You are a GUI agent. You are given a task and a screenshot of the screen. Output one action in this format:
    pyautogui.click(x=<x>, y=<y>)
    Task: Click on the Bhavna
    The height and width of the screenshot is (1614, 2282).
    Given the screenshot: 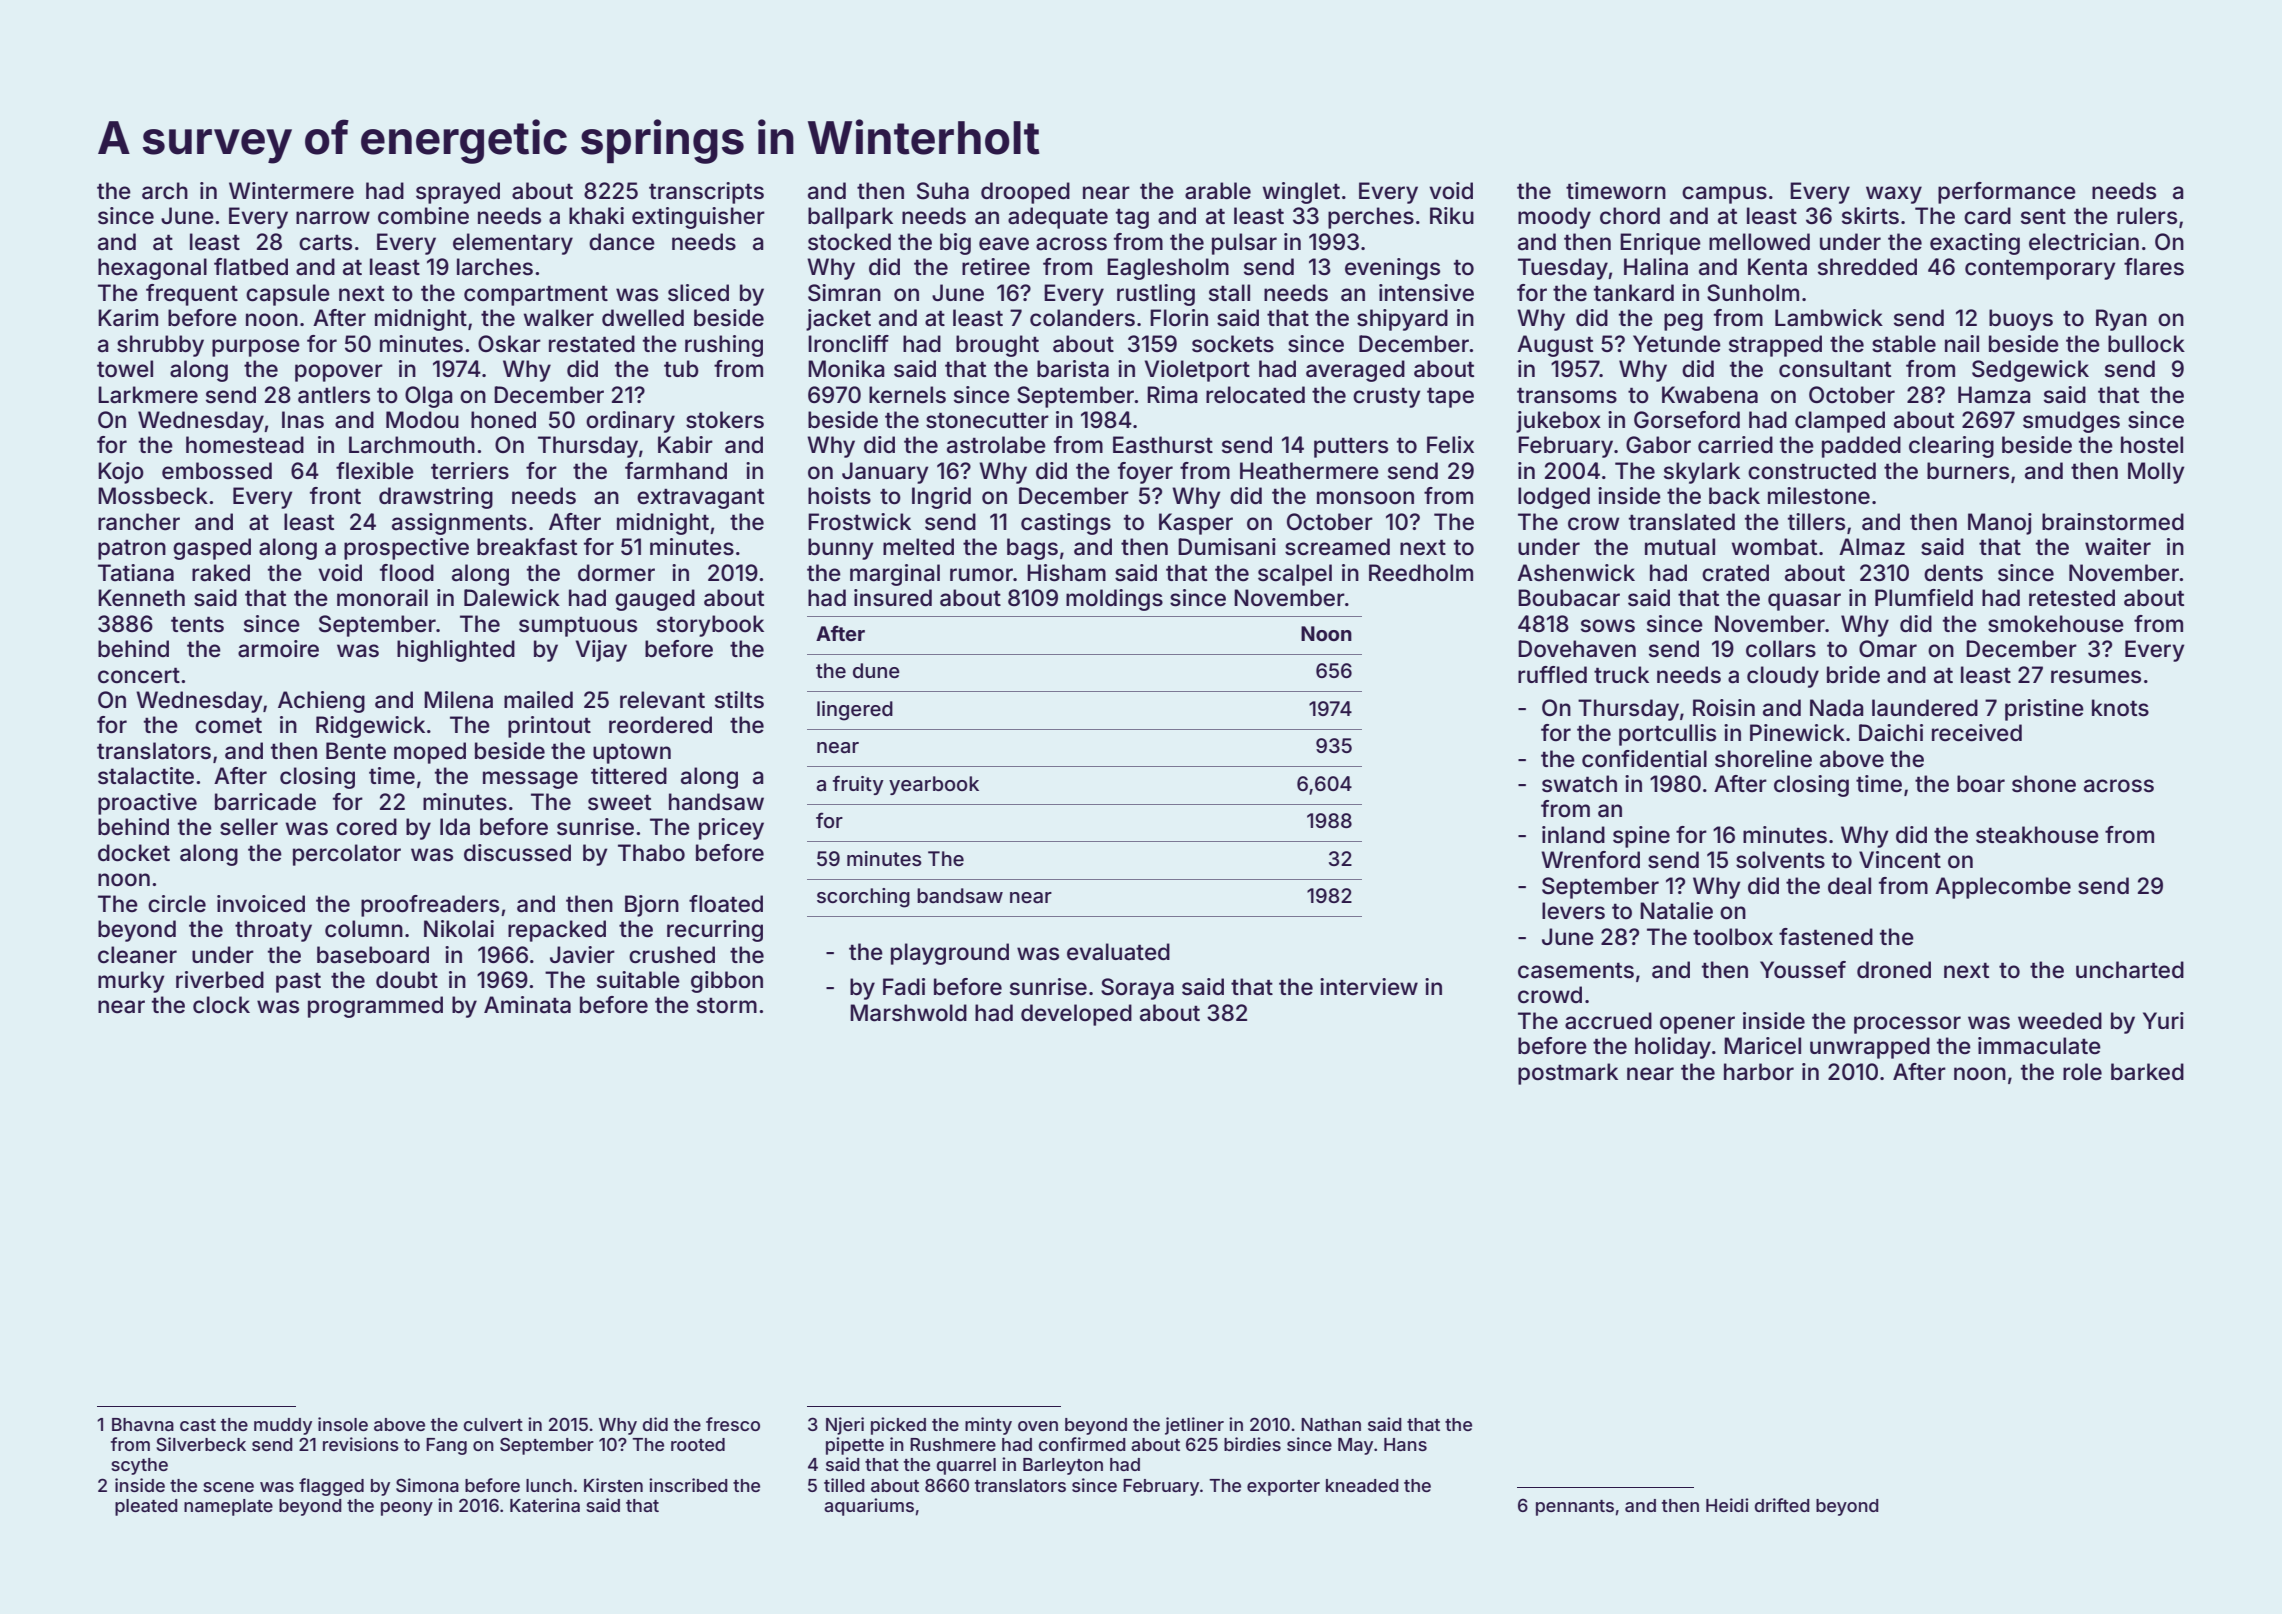 What is the action you would take?
    pyautogui.click(x=143, y=1424)
